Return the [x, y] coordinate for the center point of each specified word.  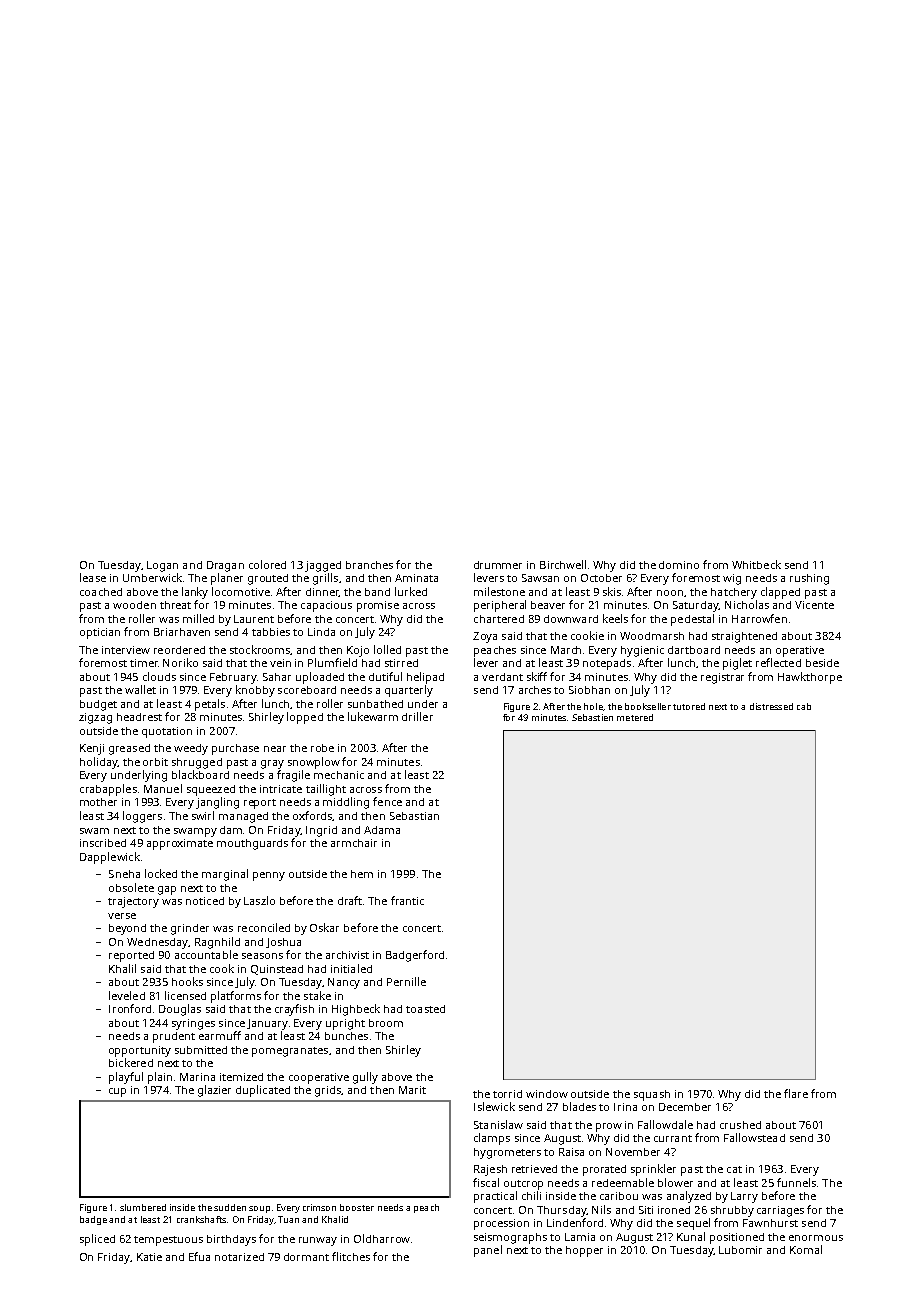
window [547, 1094]
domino [679, 565]
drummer [498, 565]
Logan [162, 566]
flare [796, 1093]
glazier [214, 1091]
